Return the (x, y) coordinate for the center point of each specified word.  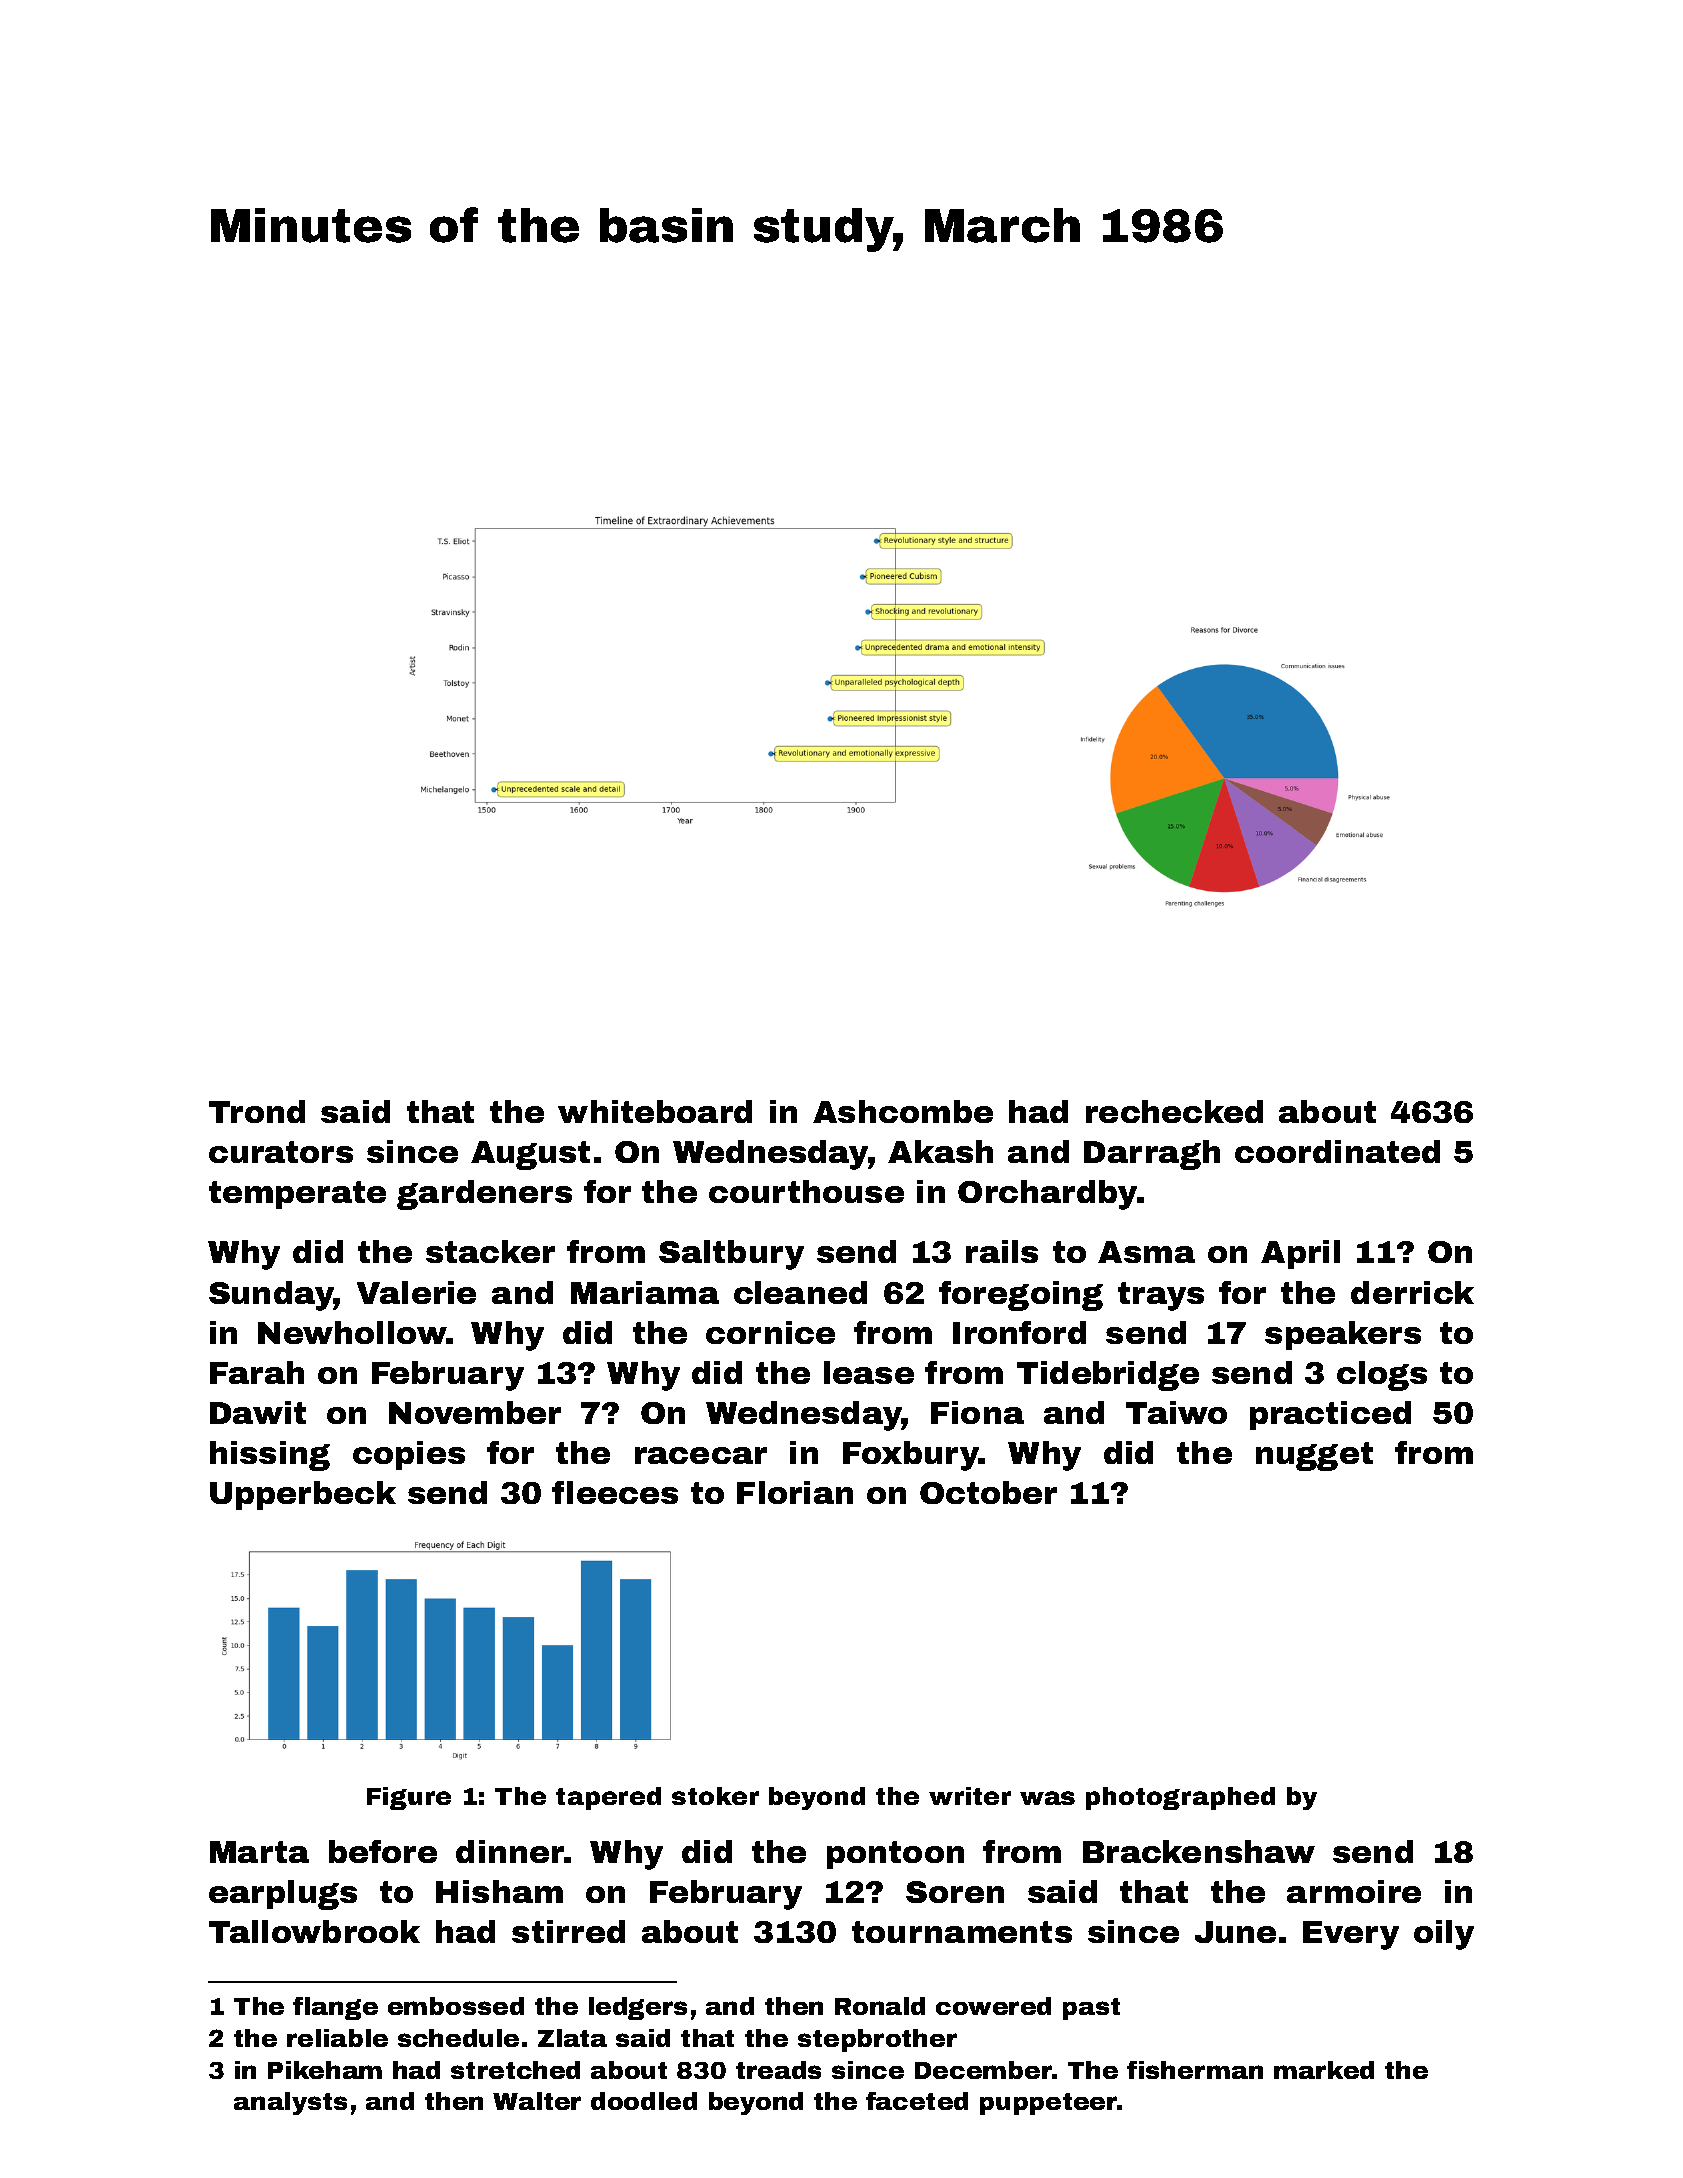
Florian (795, 1492)
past (1091, 2009)
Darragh (1152, 1155)
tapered (608, 1798)
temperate (297, 1195)
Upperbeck (303, 1495)
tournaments (962, 1932)
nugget (1314, 1456)
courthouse (806, 1191)
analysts (290, 2103)
